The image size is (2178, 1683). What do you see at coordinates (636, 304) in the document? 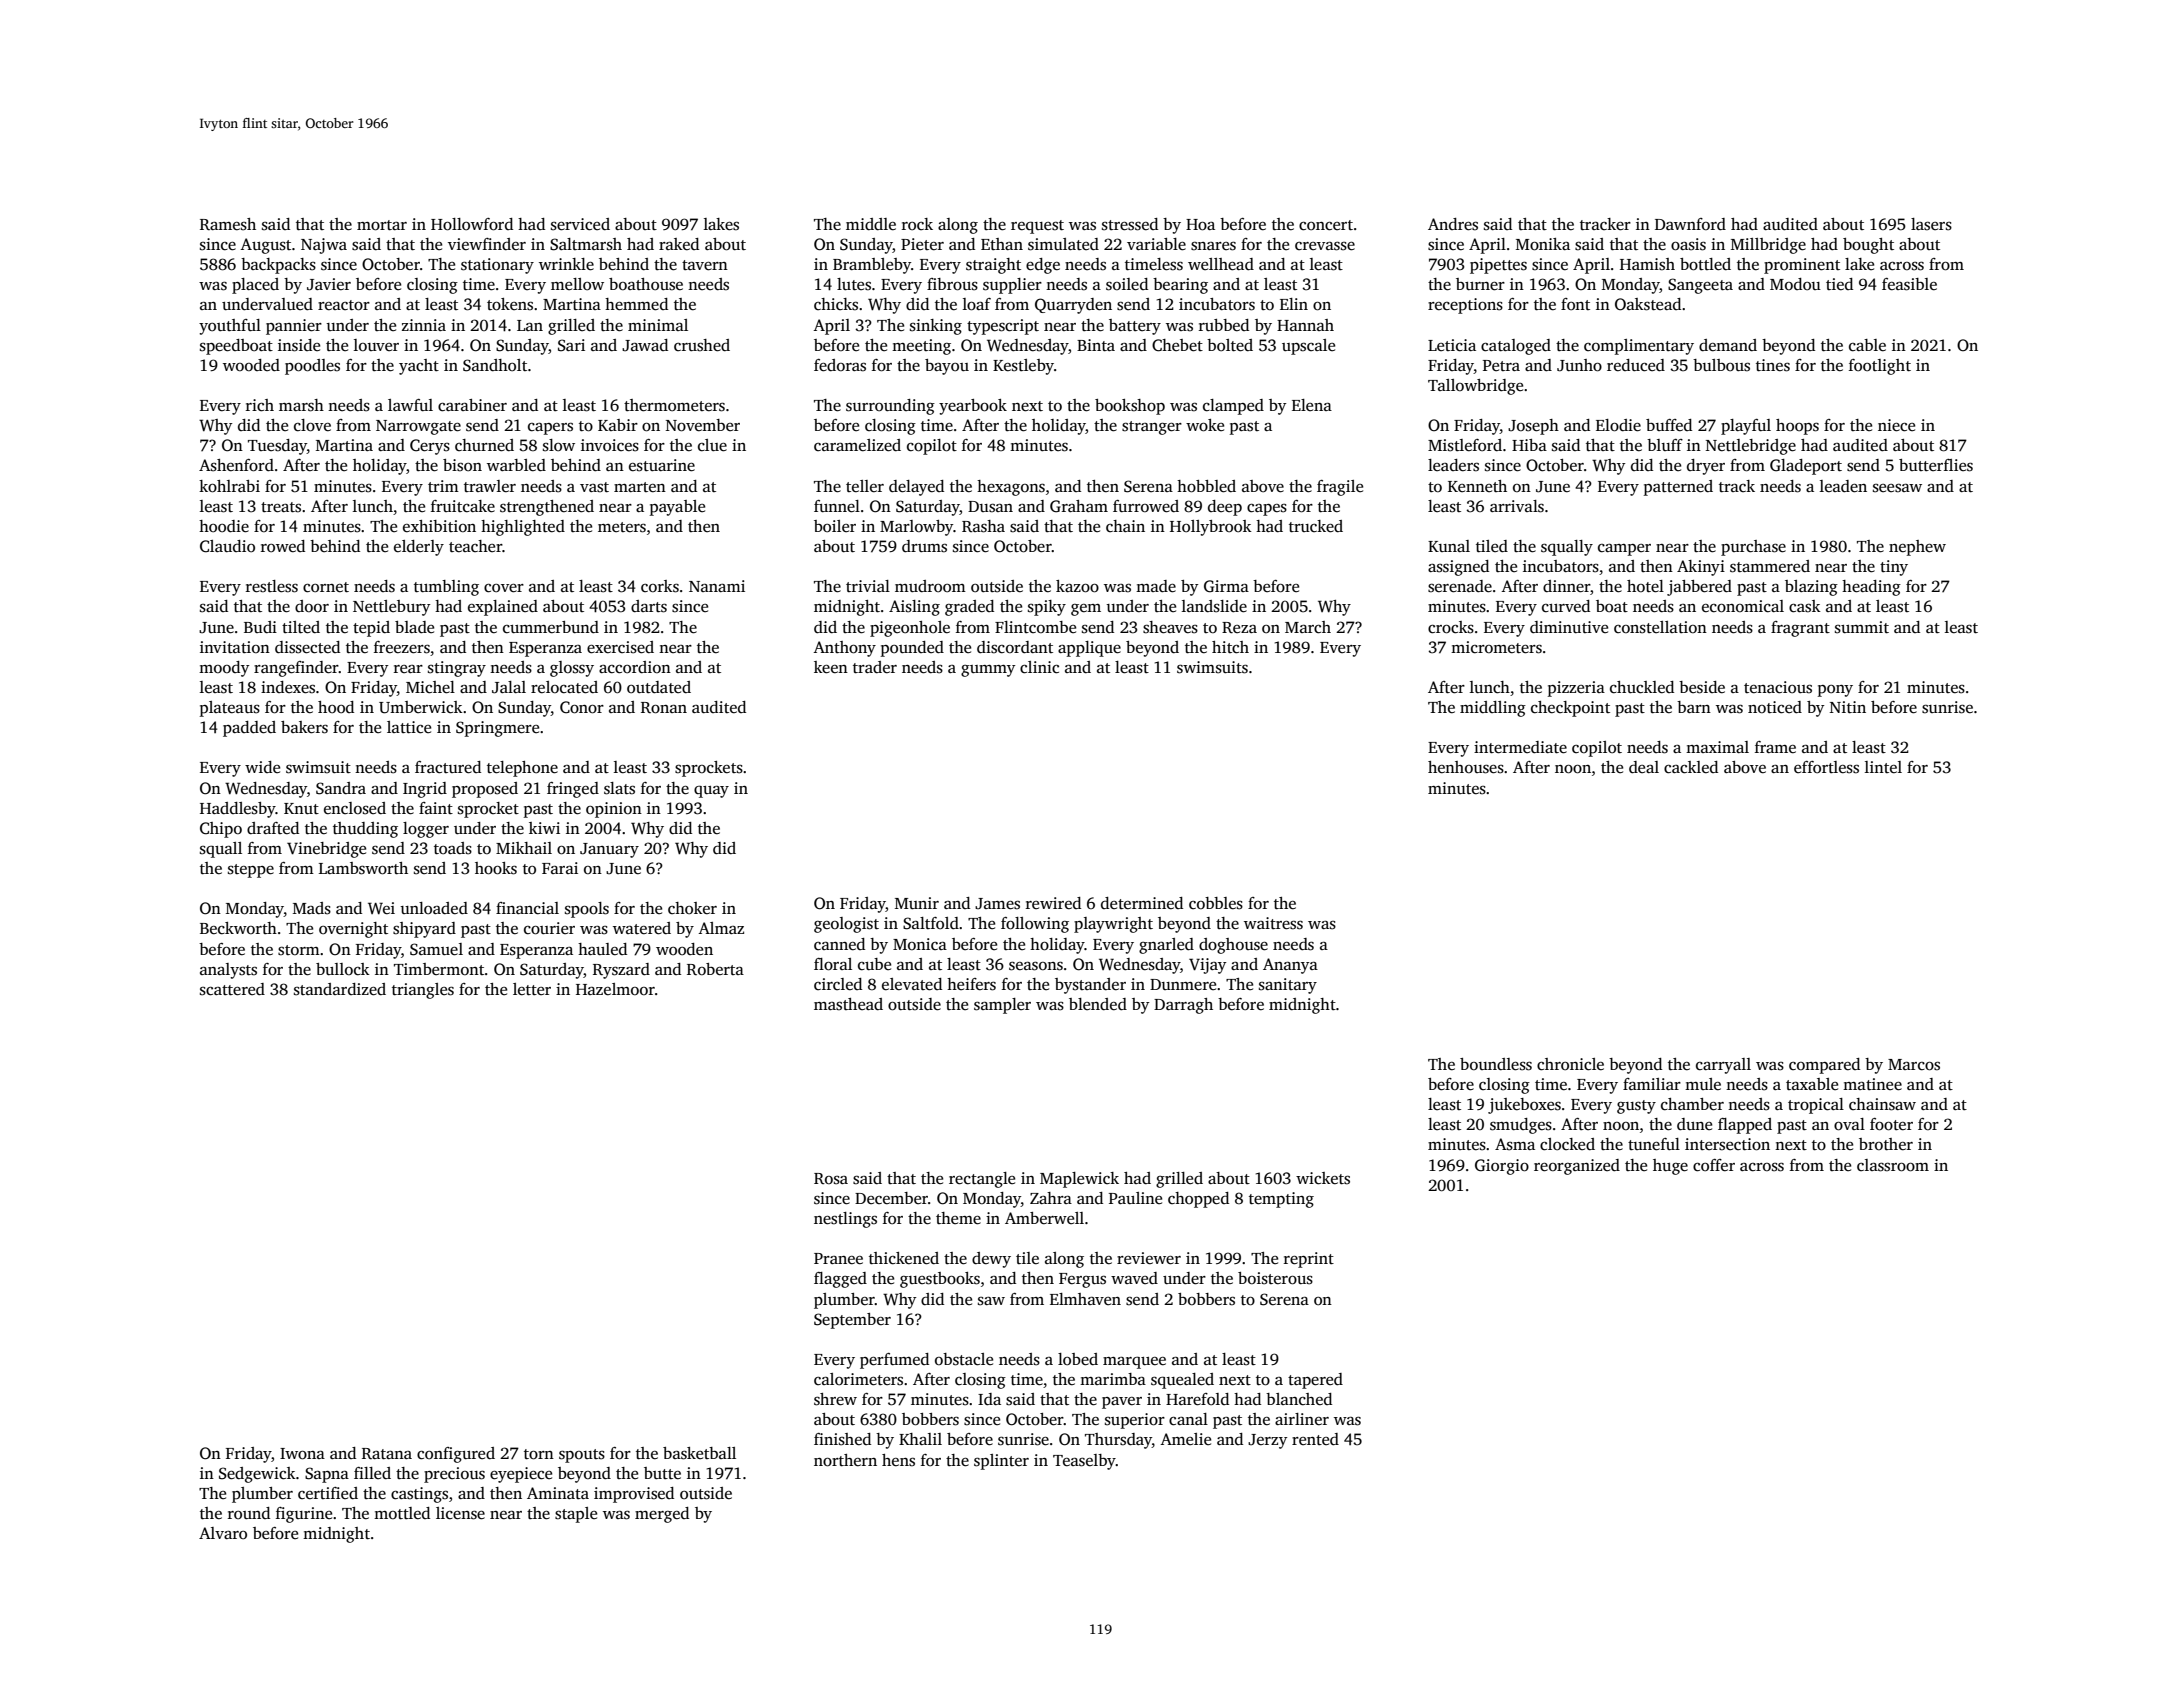
I see `hemmed` at bounding box center [636, 304].
